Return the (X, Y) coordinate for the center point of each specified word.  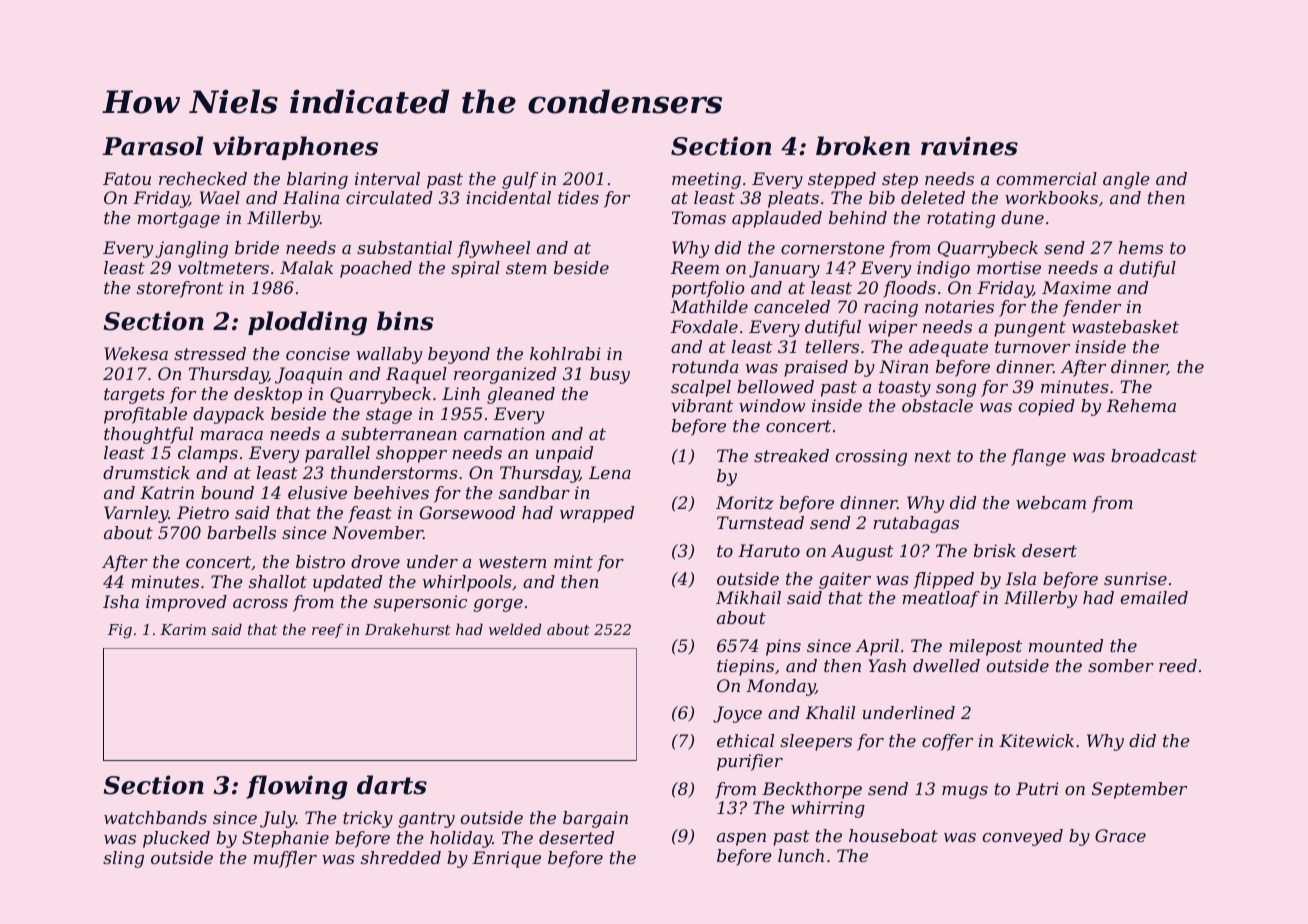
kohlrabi (565, 353)
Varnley (136, 514)
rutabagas (916, 524)
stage (389, 416)
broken (863, 146)
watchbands (155, 817)
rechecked (203, 178)
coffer (947, 742)
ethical (745, 740)
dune (1022, 217)
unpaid (564, 454)
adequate (948, 348)
